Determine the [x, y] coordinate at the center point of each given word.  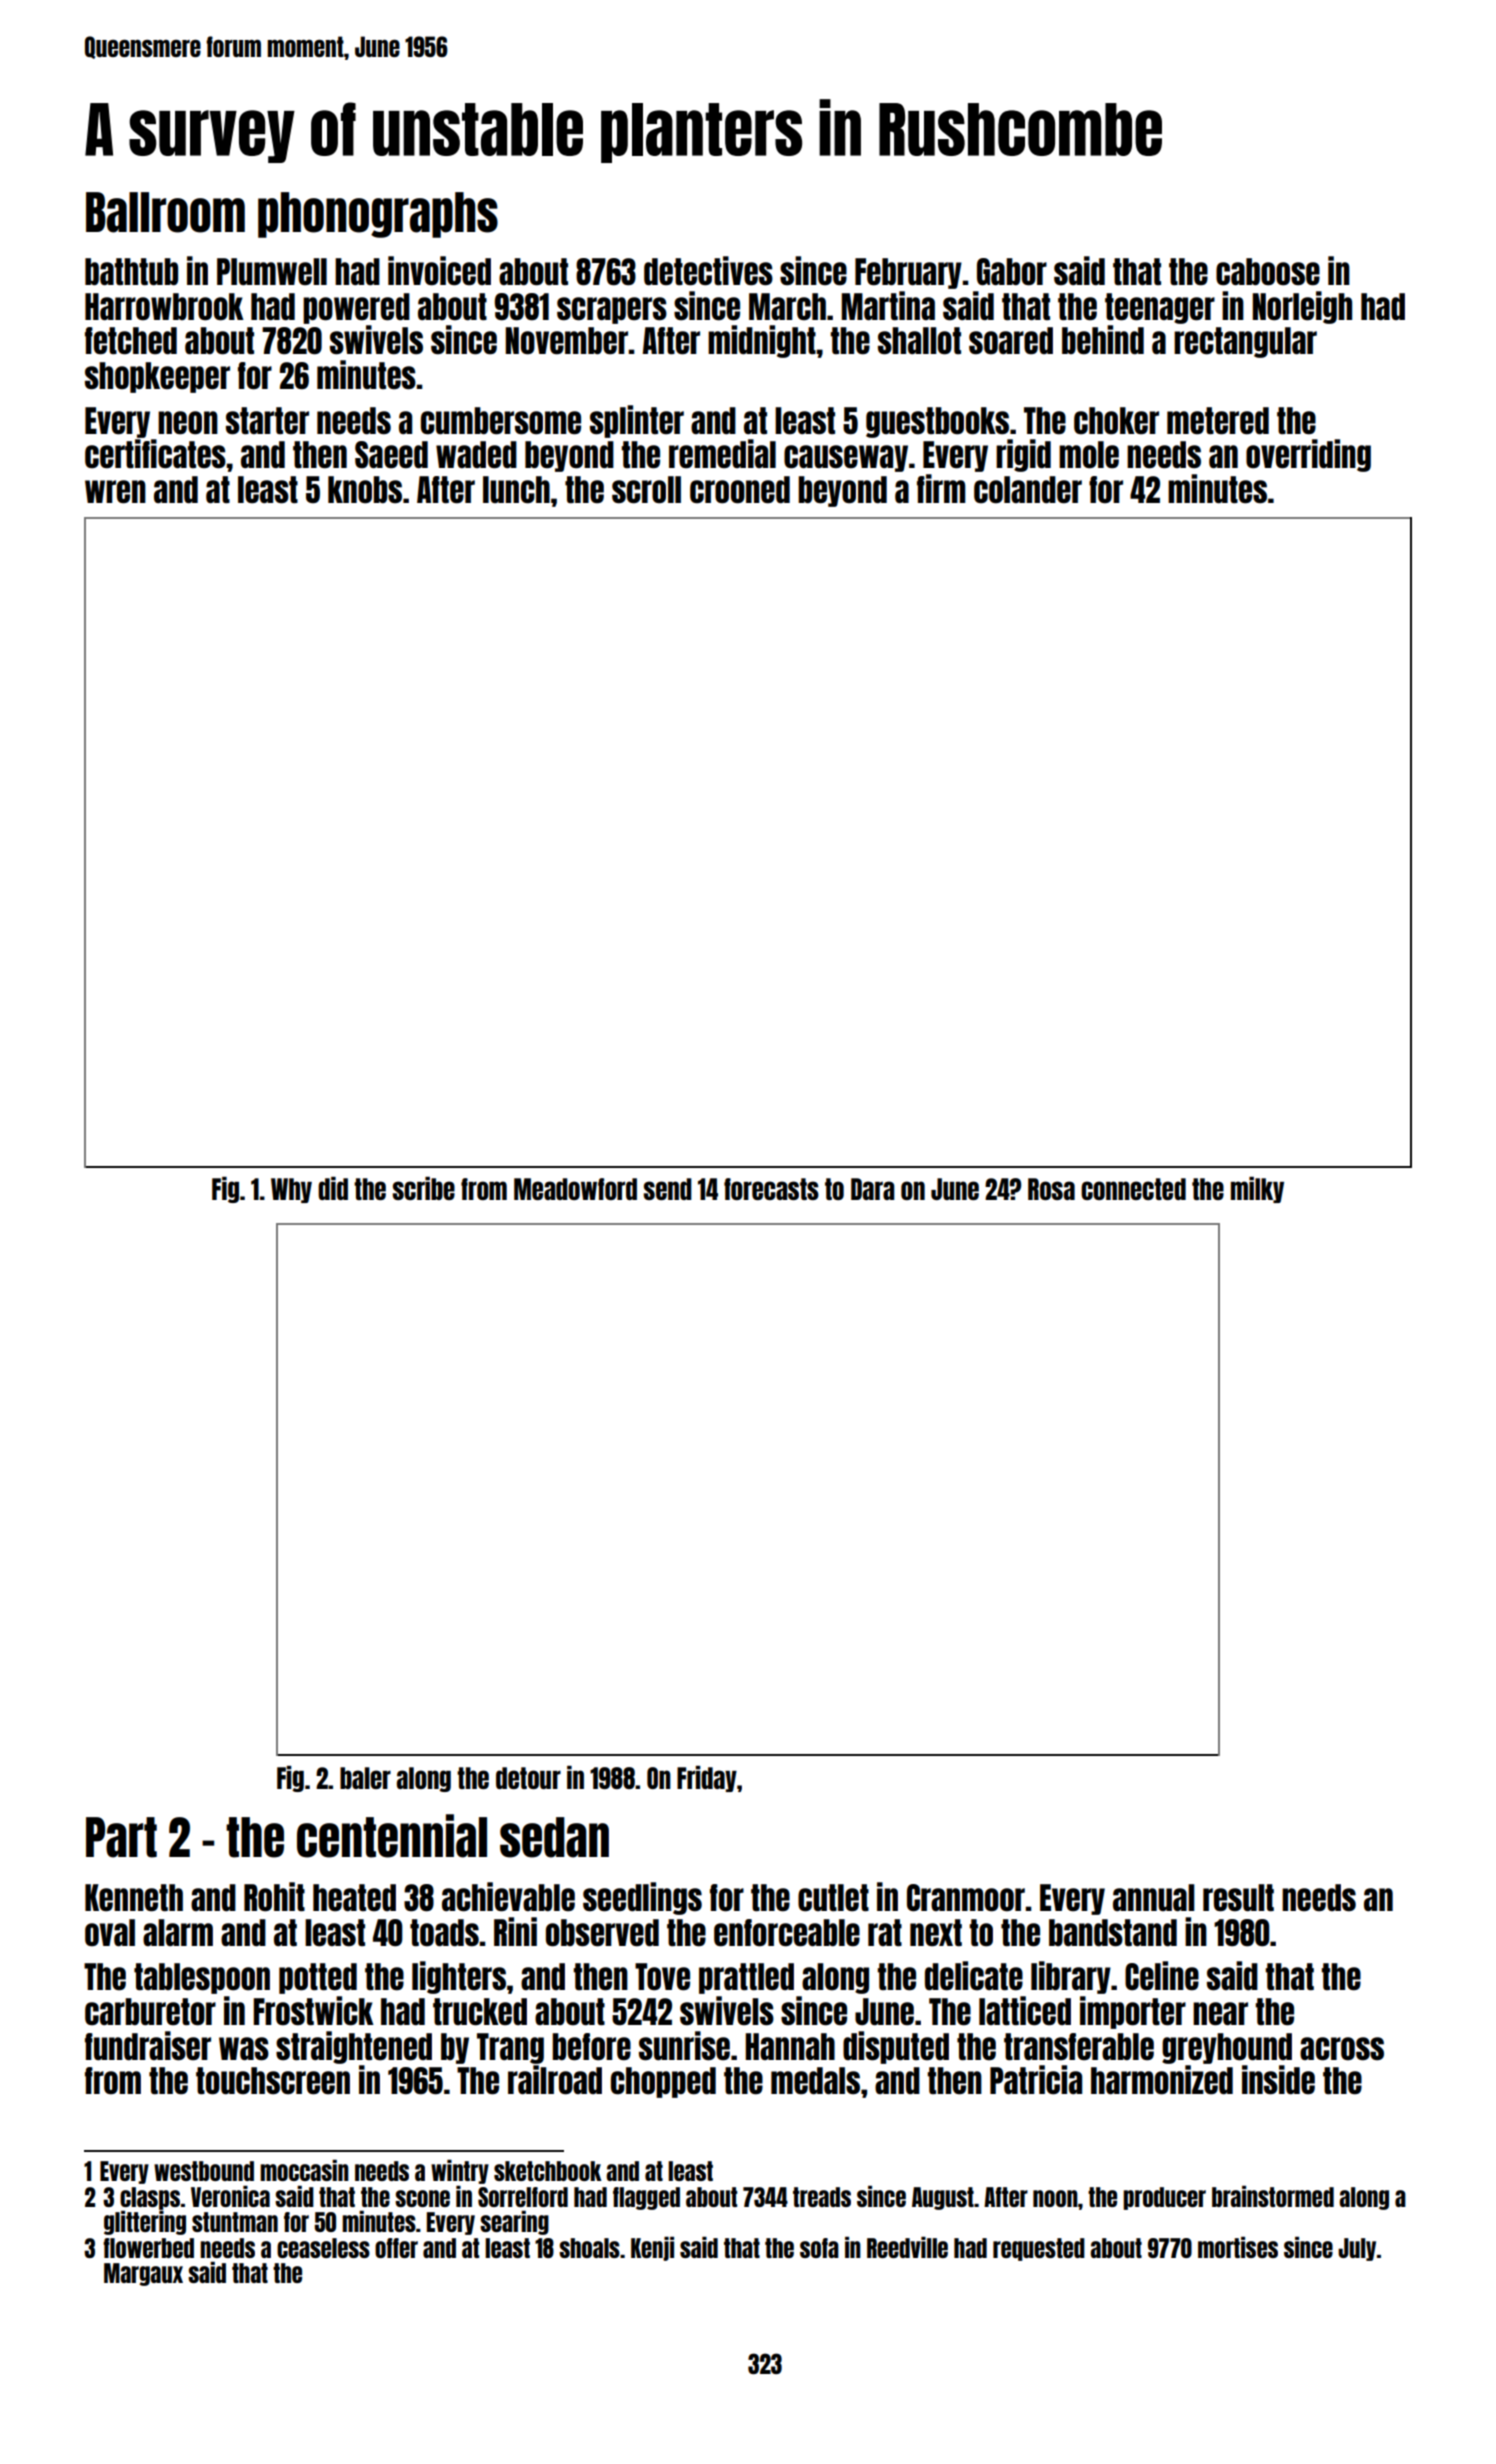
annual [1154, 1897]
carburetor [150, 2012]
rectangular [1245, 342]
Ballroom [165, 212]
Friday [707, 1779]
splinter [637, 421]
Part [121, 1837]
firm [941, 488]
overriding [1308, 455]
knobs [365, 490]
